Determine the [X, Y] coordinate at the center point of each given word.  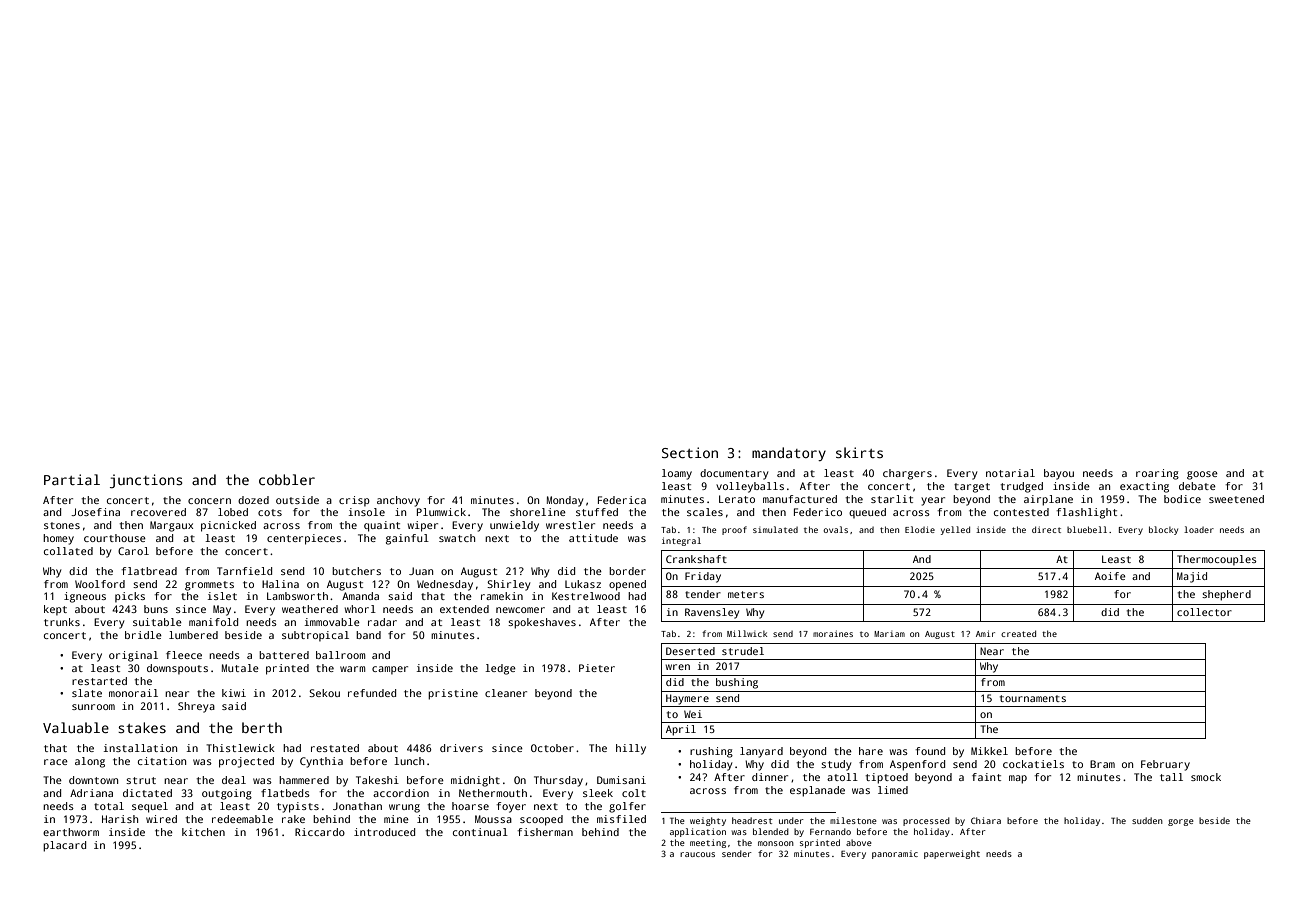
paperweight [952, 854]
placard [64, 846]
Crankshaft [696, 559]
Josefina [95, 512]
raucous [697, 854]
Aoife [1110, 576]
